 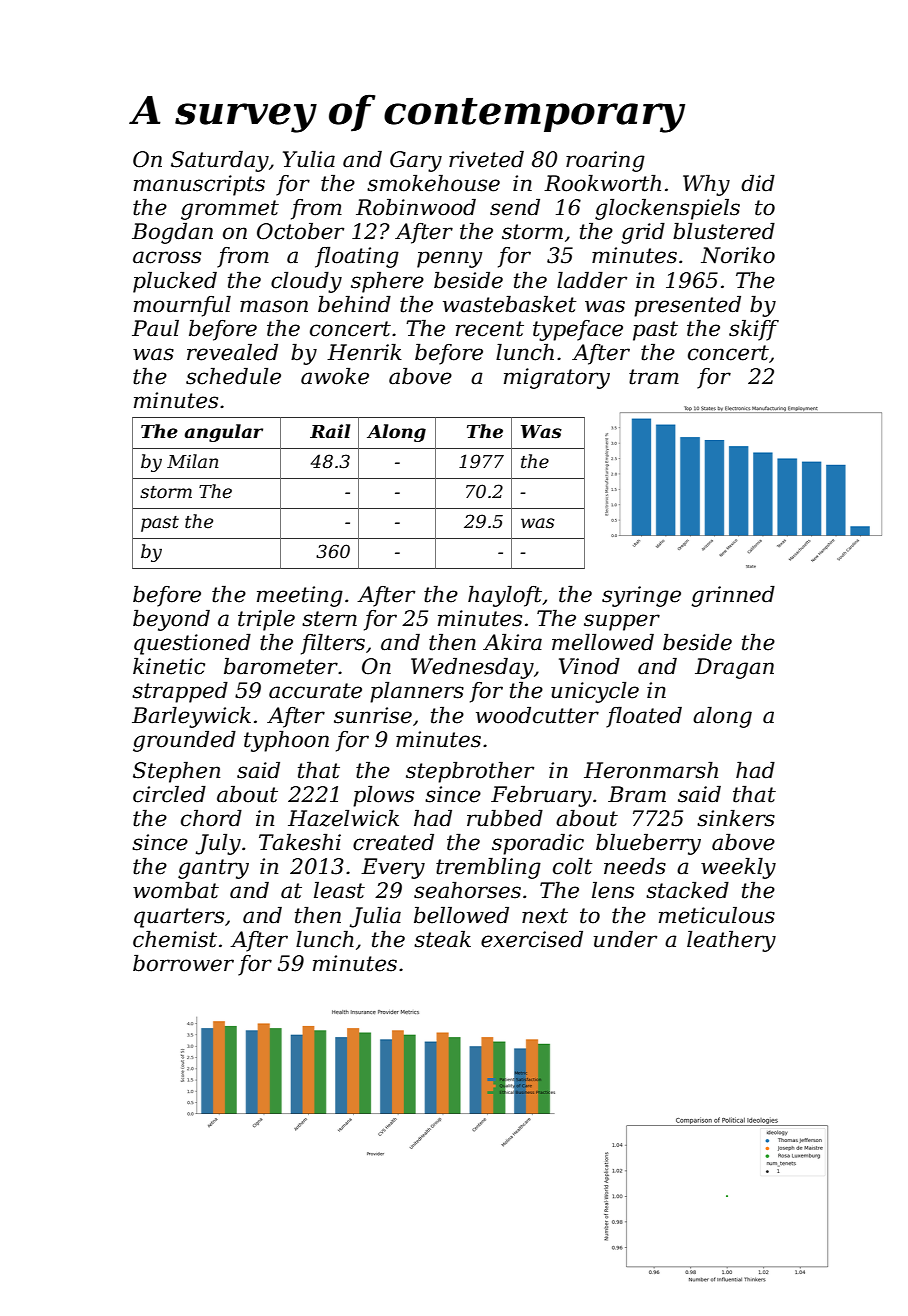 What do you see at coordinates (175, 282) in the document?
I see `plucked` at bounding box center [175, 282].
